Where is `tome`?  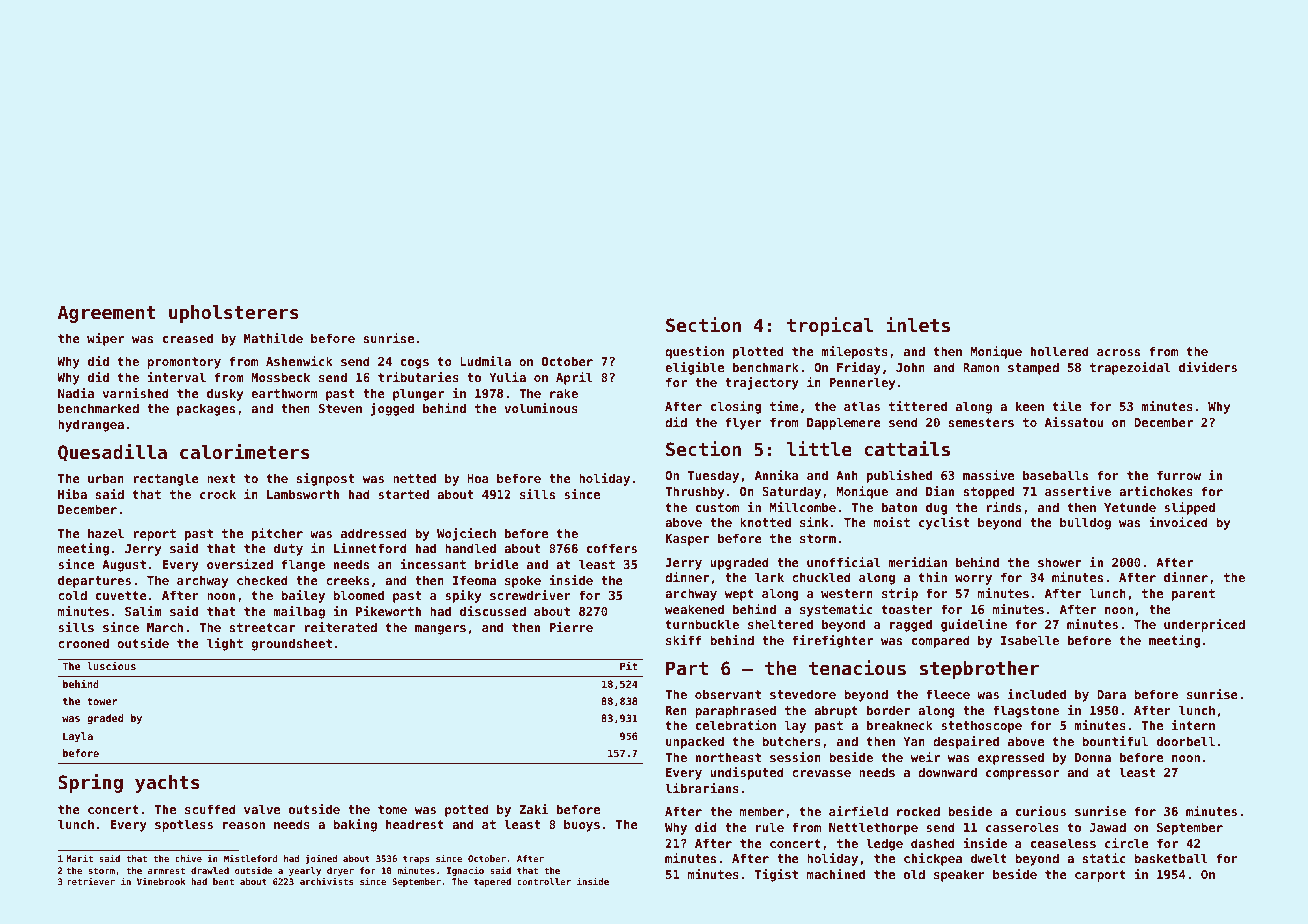
tome is located at coordinates (392, 809).
